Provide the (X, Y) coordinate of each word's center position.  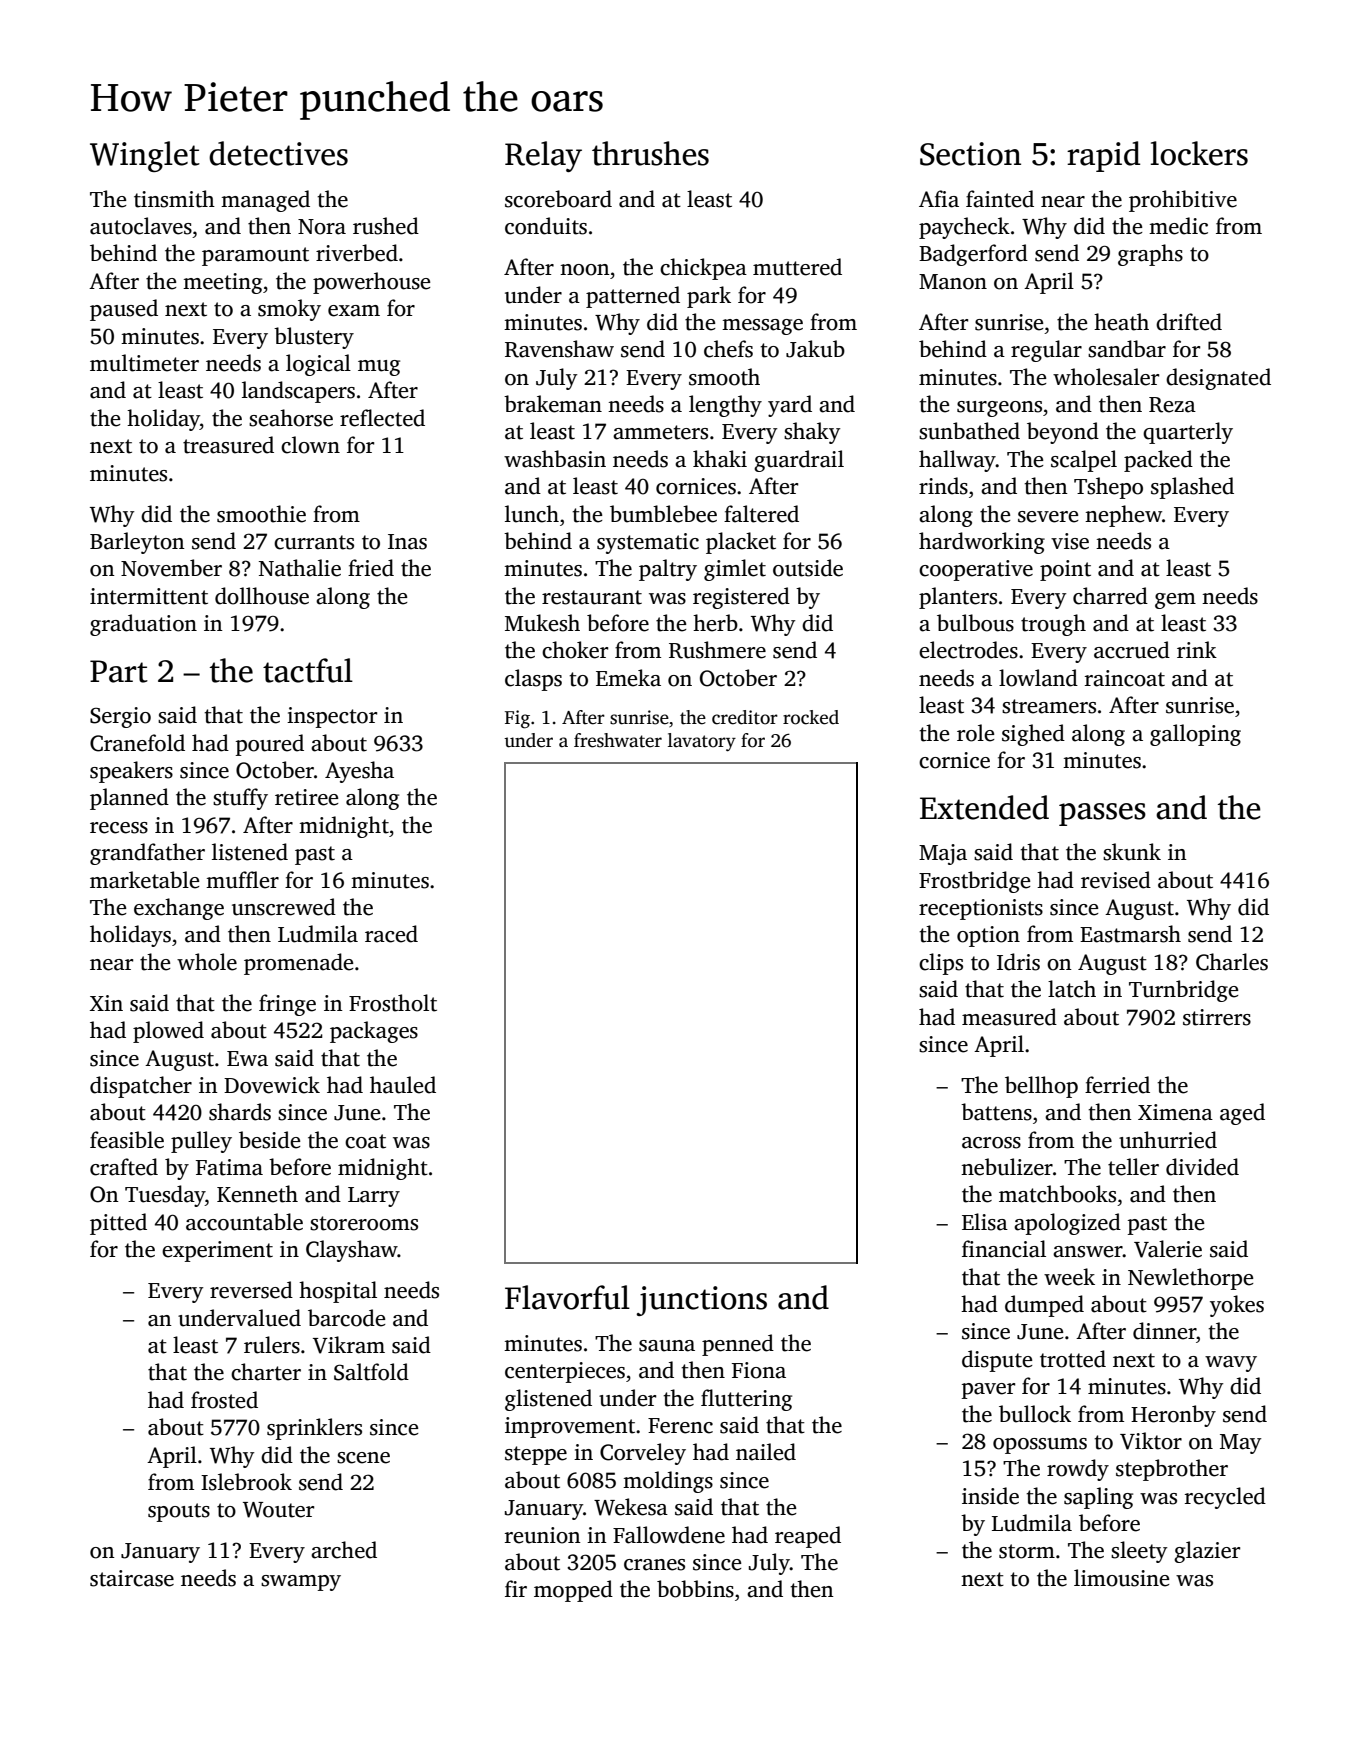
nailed (766, 1452)
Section (970, 154)
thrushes (650, 153)
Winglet (145, 156)
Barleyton (137, 543)
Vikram (349, 1345)
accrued (1132, 650)
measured (1009, 1017)
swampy (301, 1583)
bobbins (695, 1589)
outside (808, 568)
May (1241, 1444)
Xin (106, 1003)
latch (1072, 989)
